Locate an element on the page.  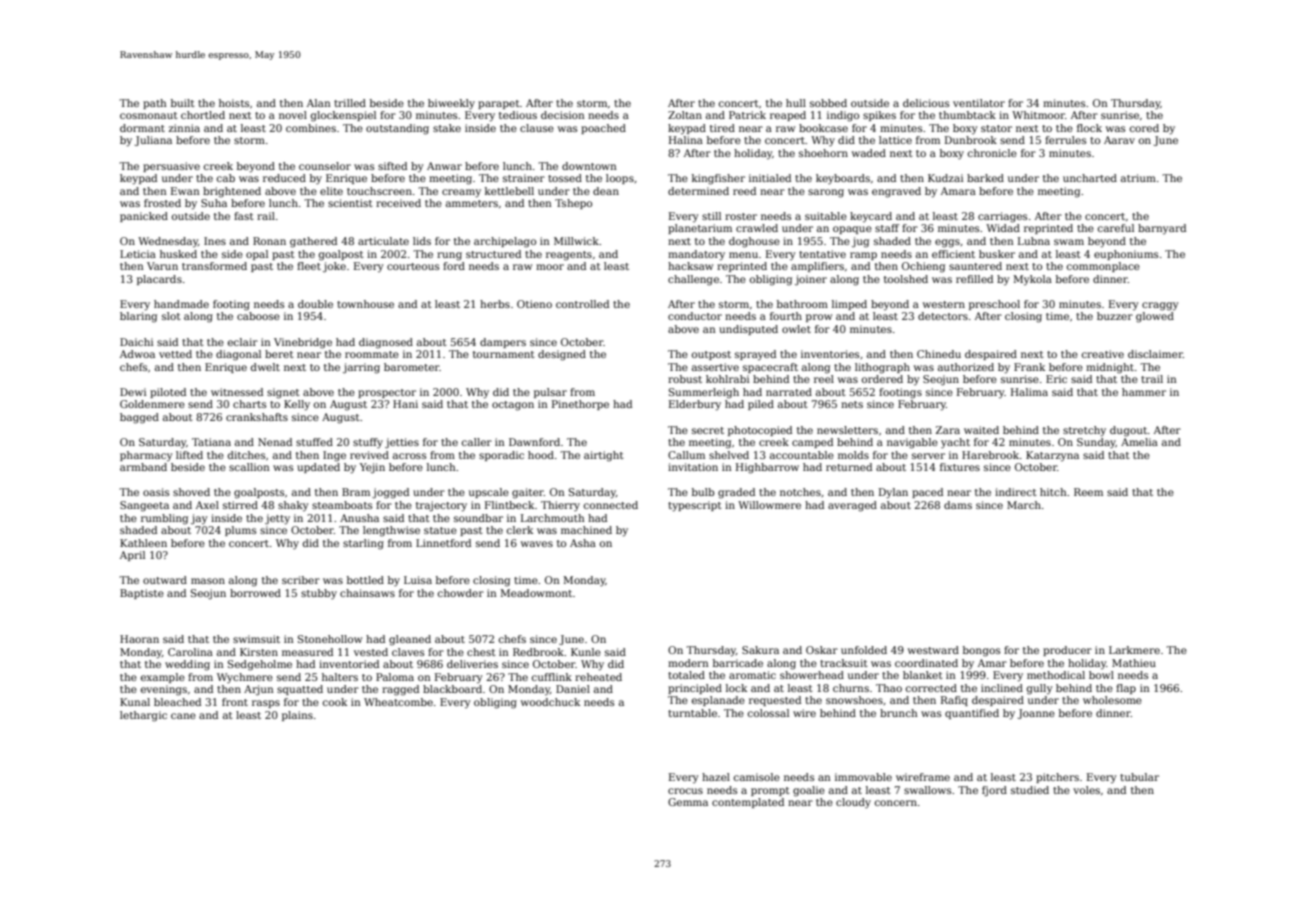
staff is located at coordinates (887, 228).
